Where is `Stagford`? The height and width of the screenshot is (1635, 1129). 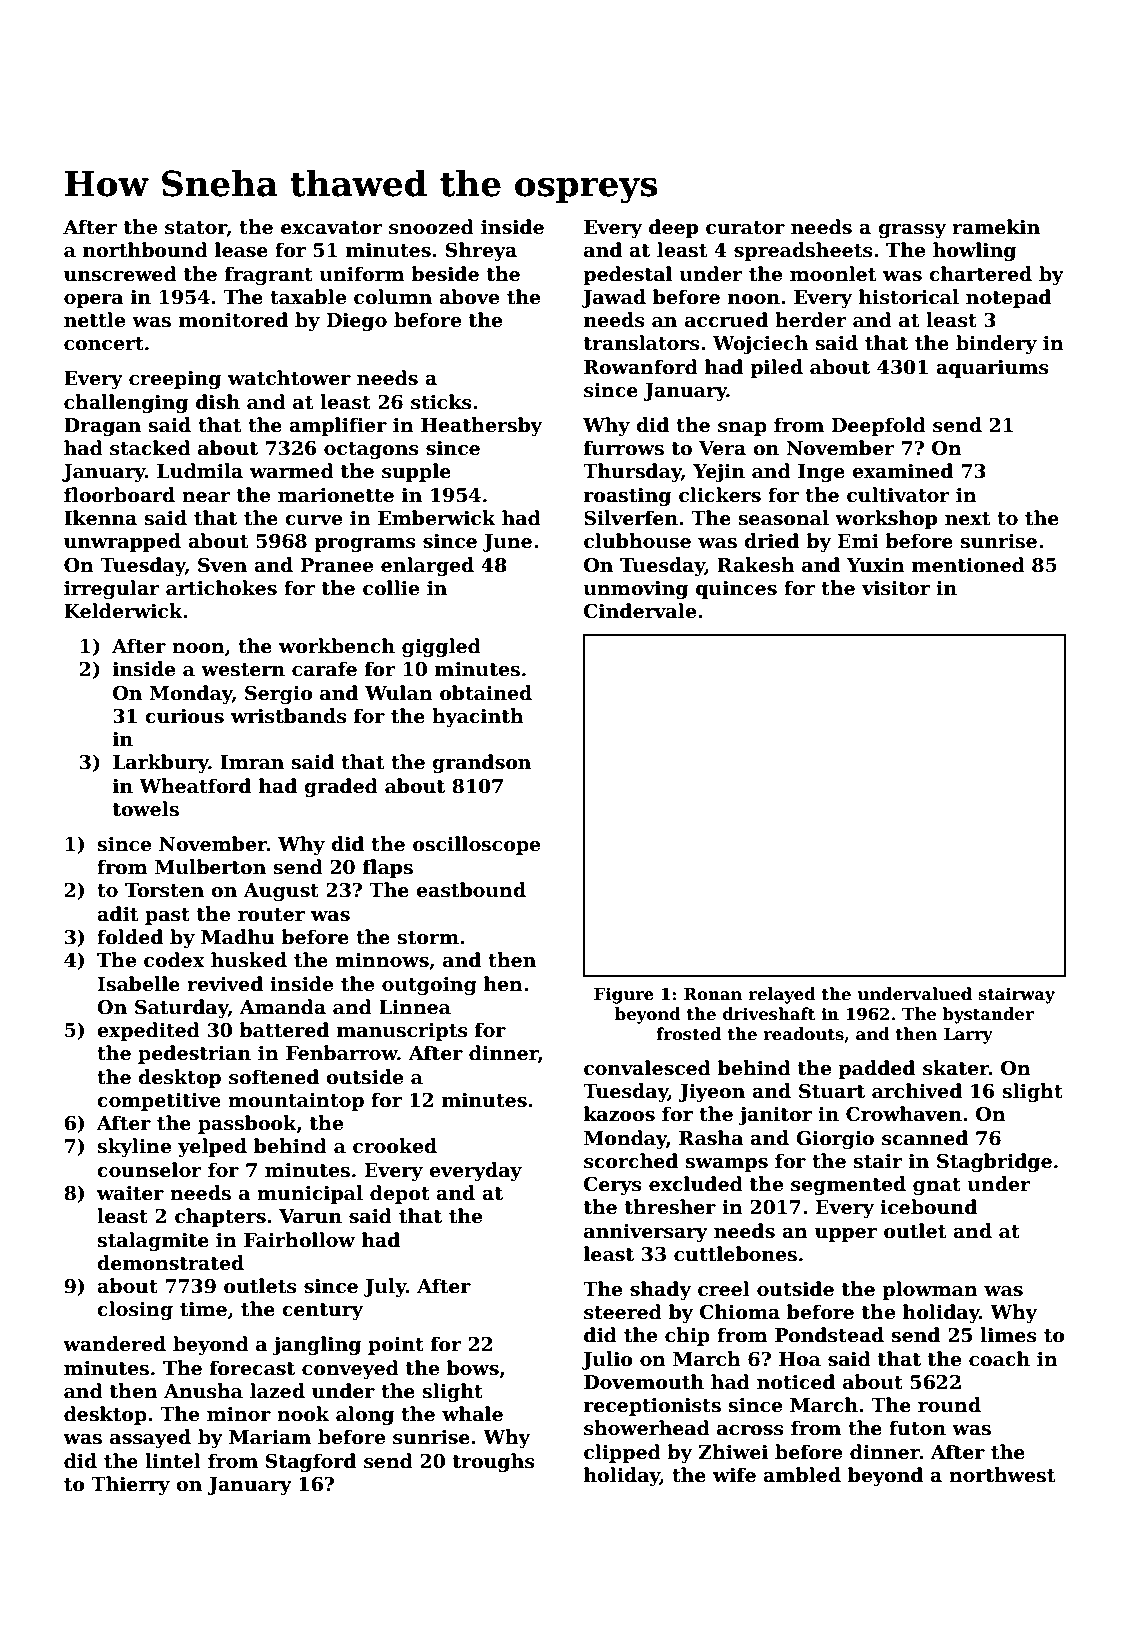 Stagford is located at coordinates (311, 1462).
